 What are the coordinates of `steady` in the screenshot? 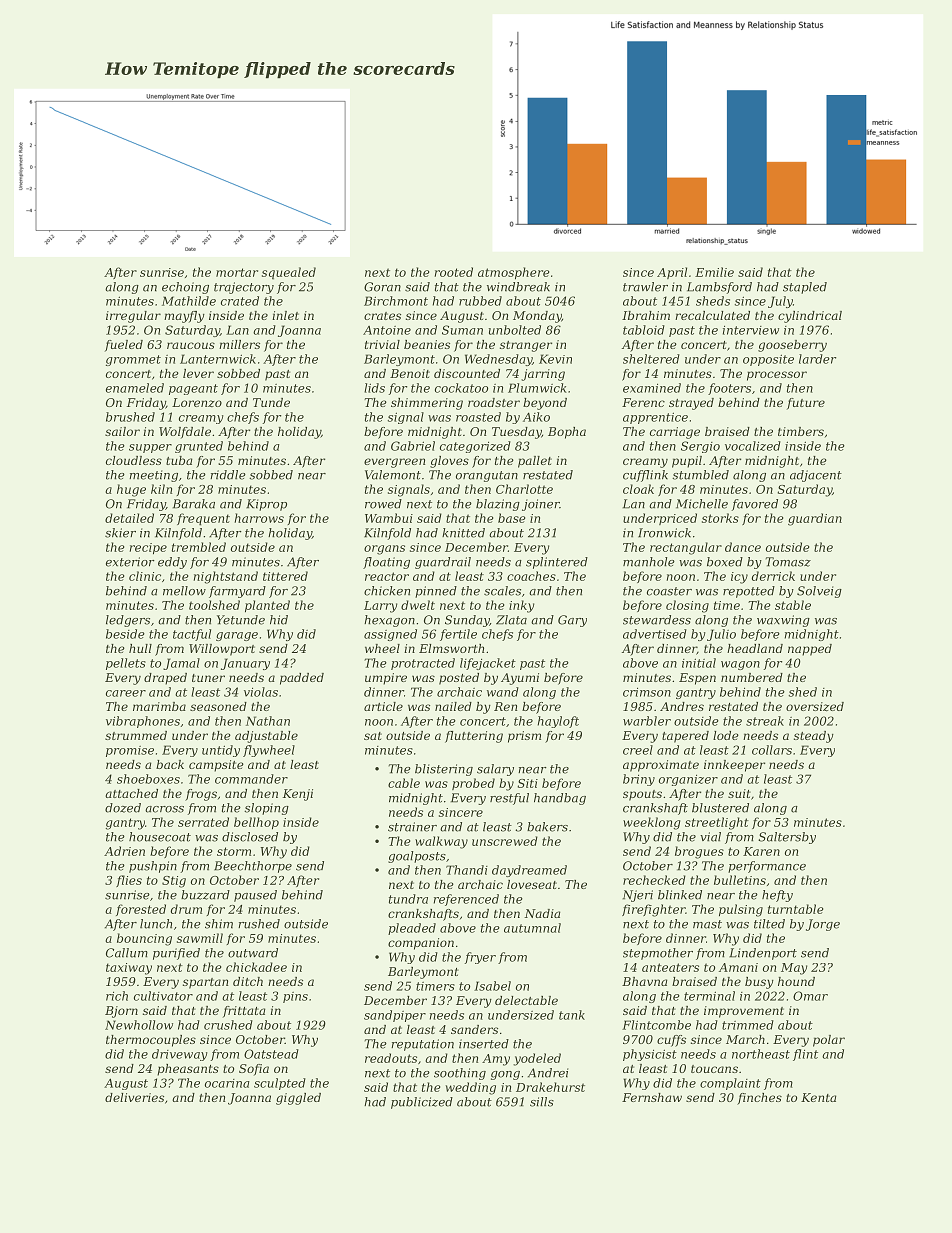 It's located at (814, 737).
